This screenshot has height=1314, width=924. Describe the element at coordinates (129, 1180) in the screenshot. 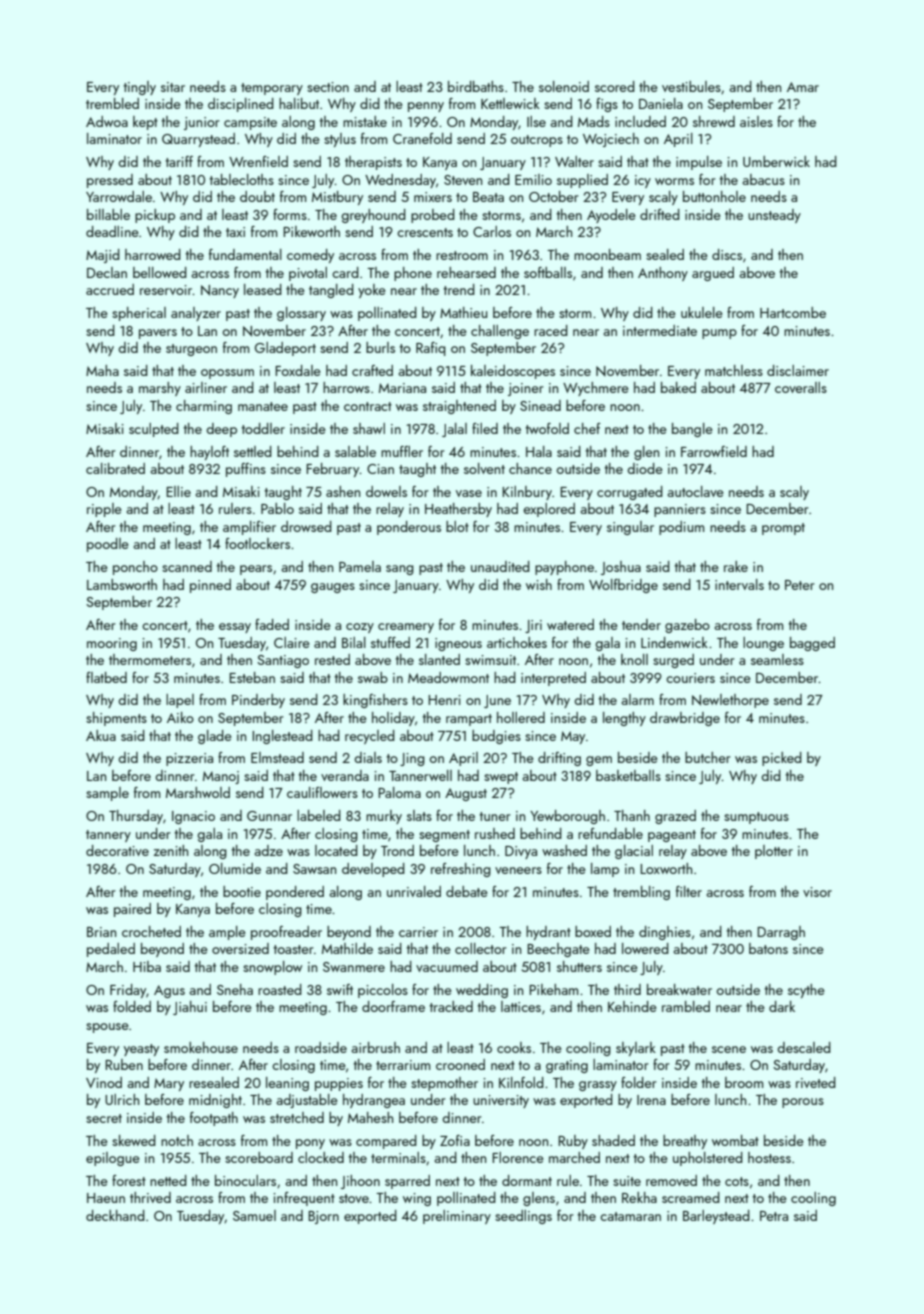

I see `forest` at that location.
